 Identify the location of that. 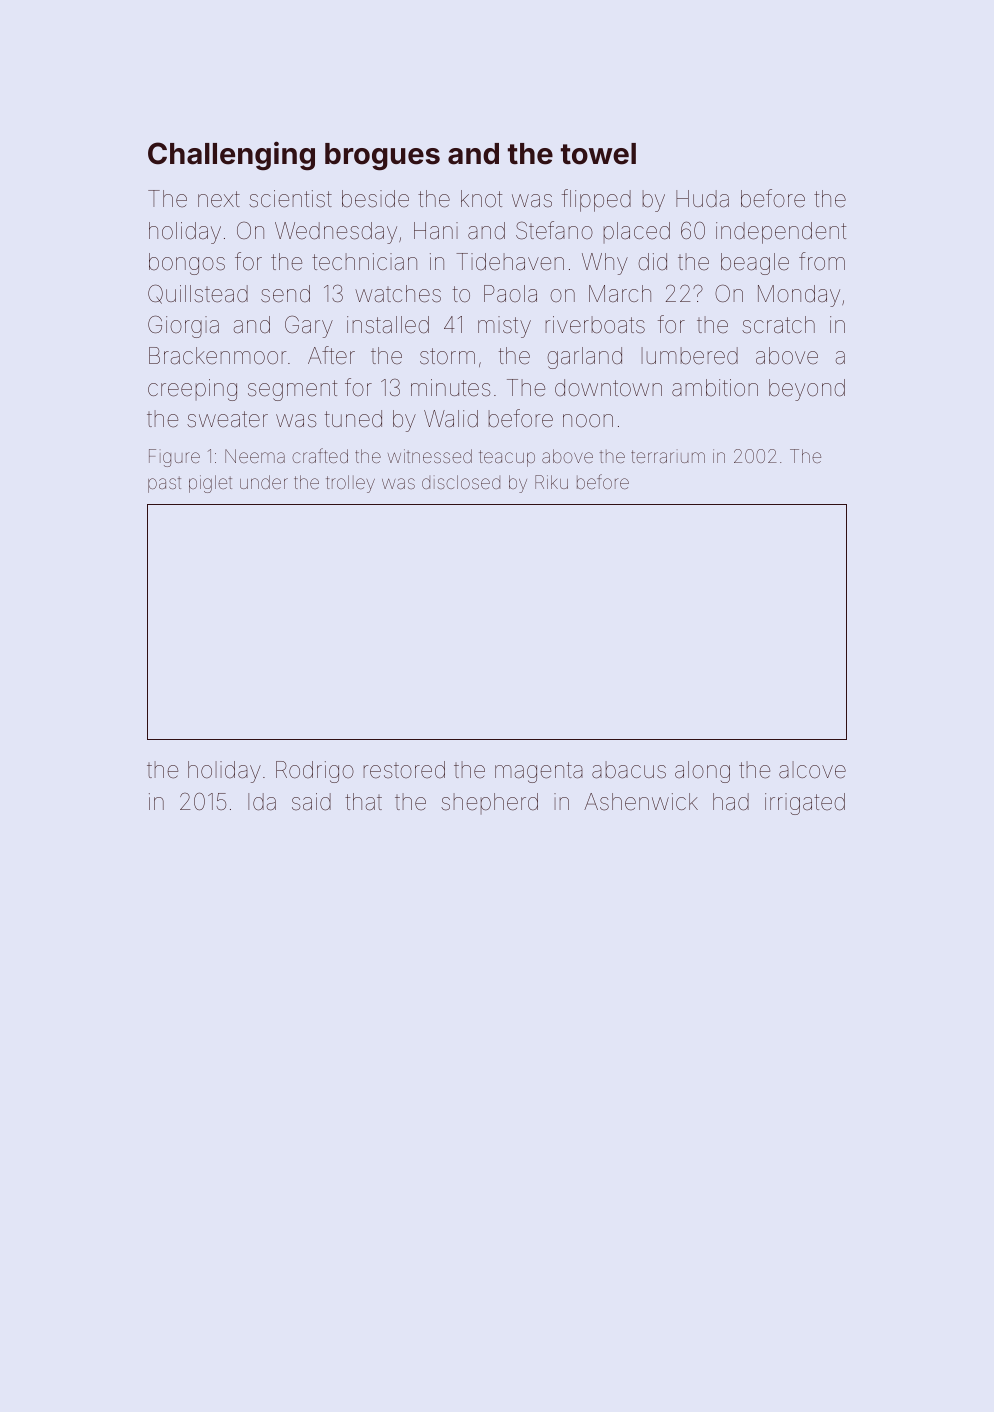
(363, 802).
